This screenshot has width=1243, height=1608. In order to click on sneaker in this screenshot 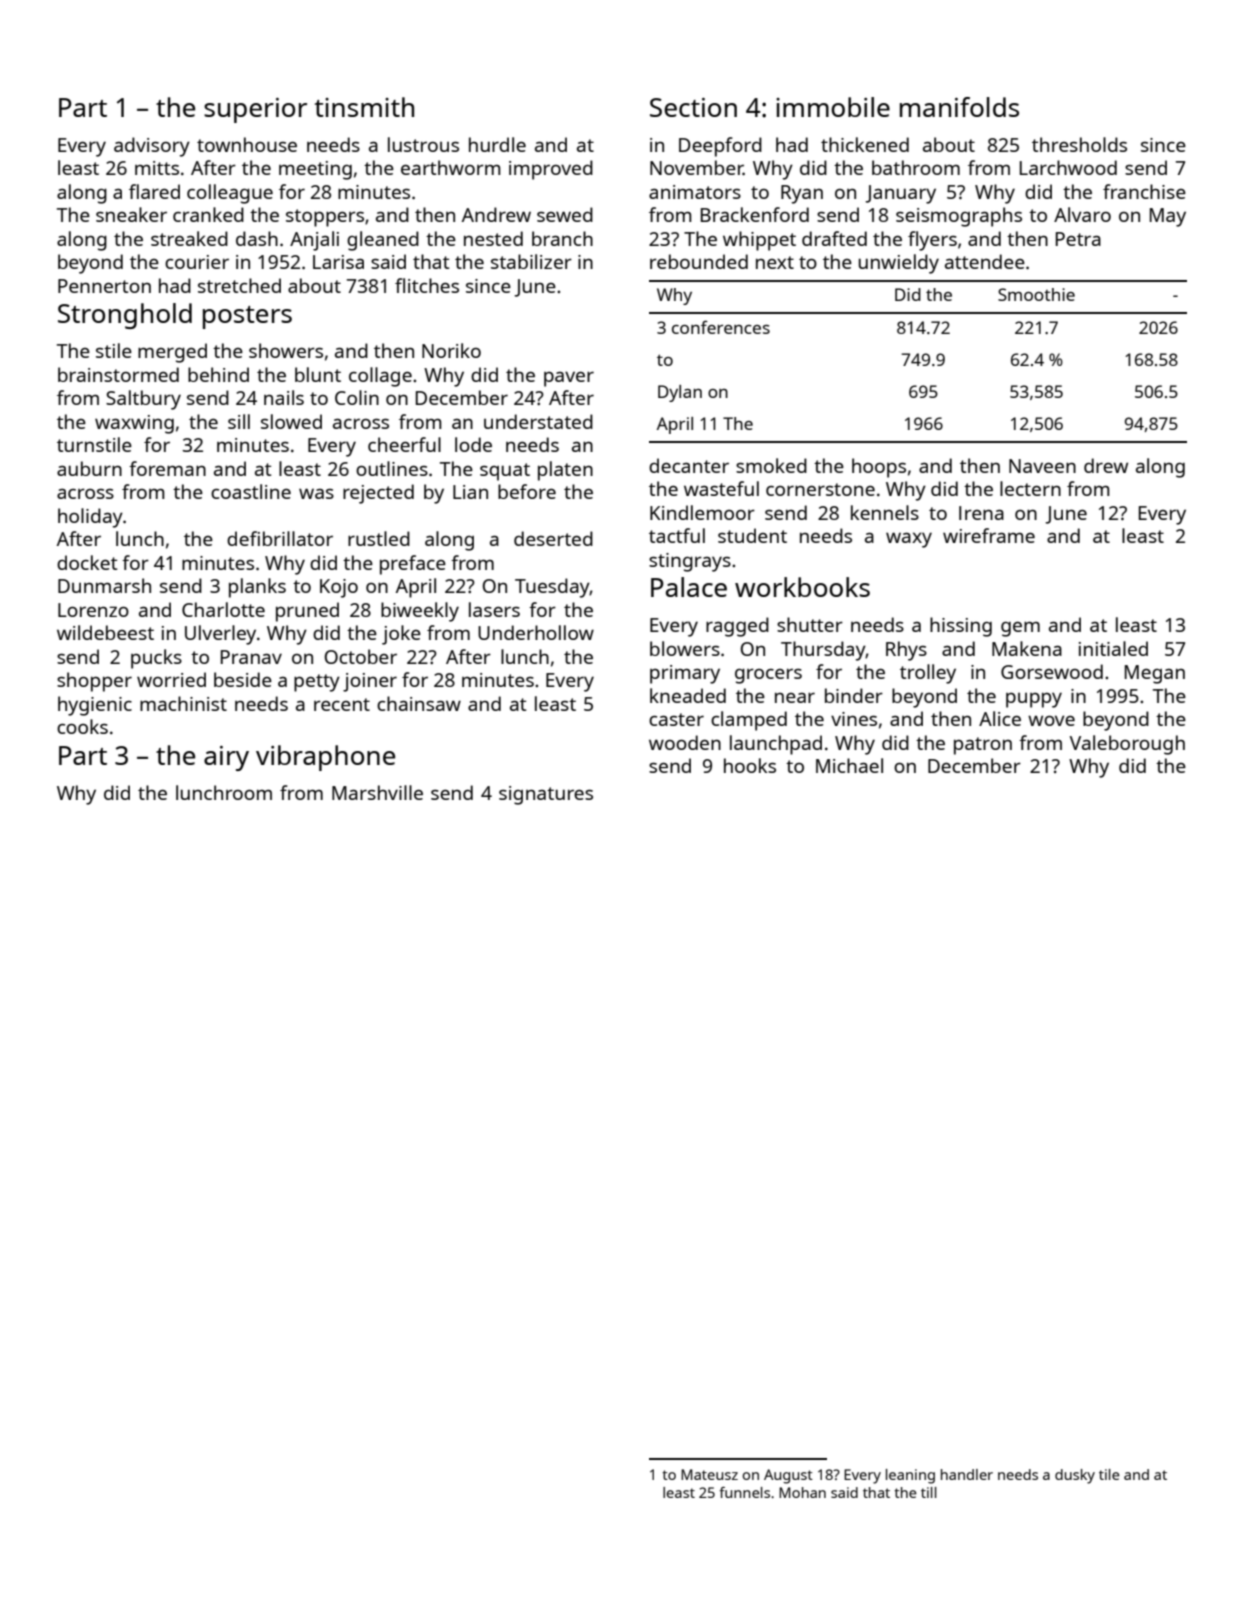, I will do `click(131, 214)`.
